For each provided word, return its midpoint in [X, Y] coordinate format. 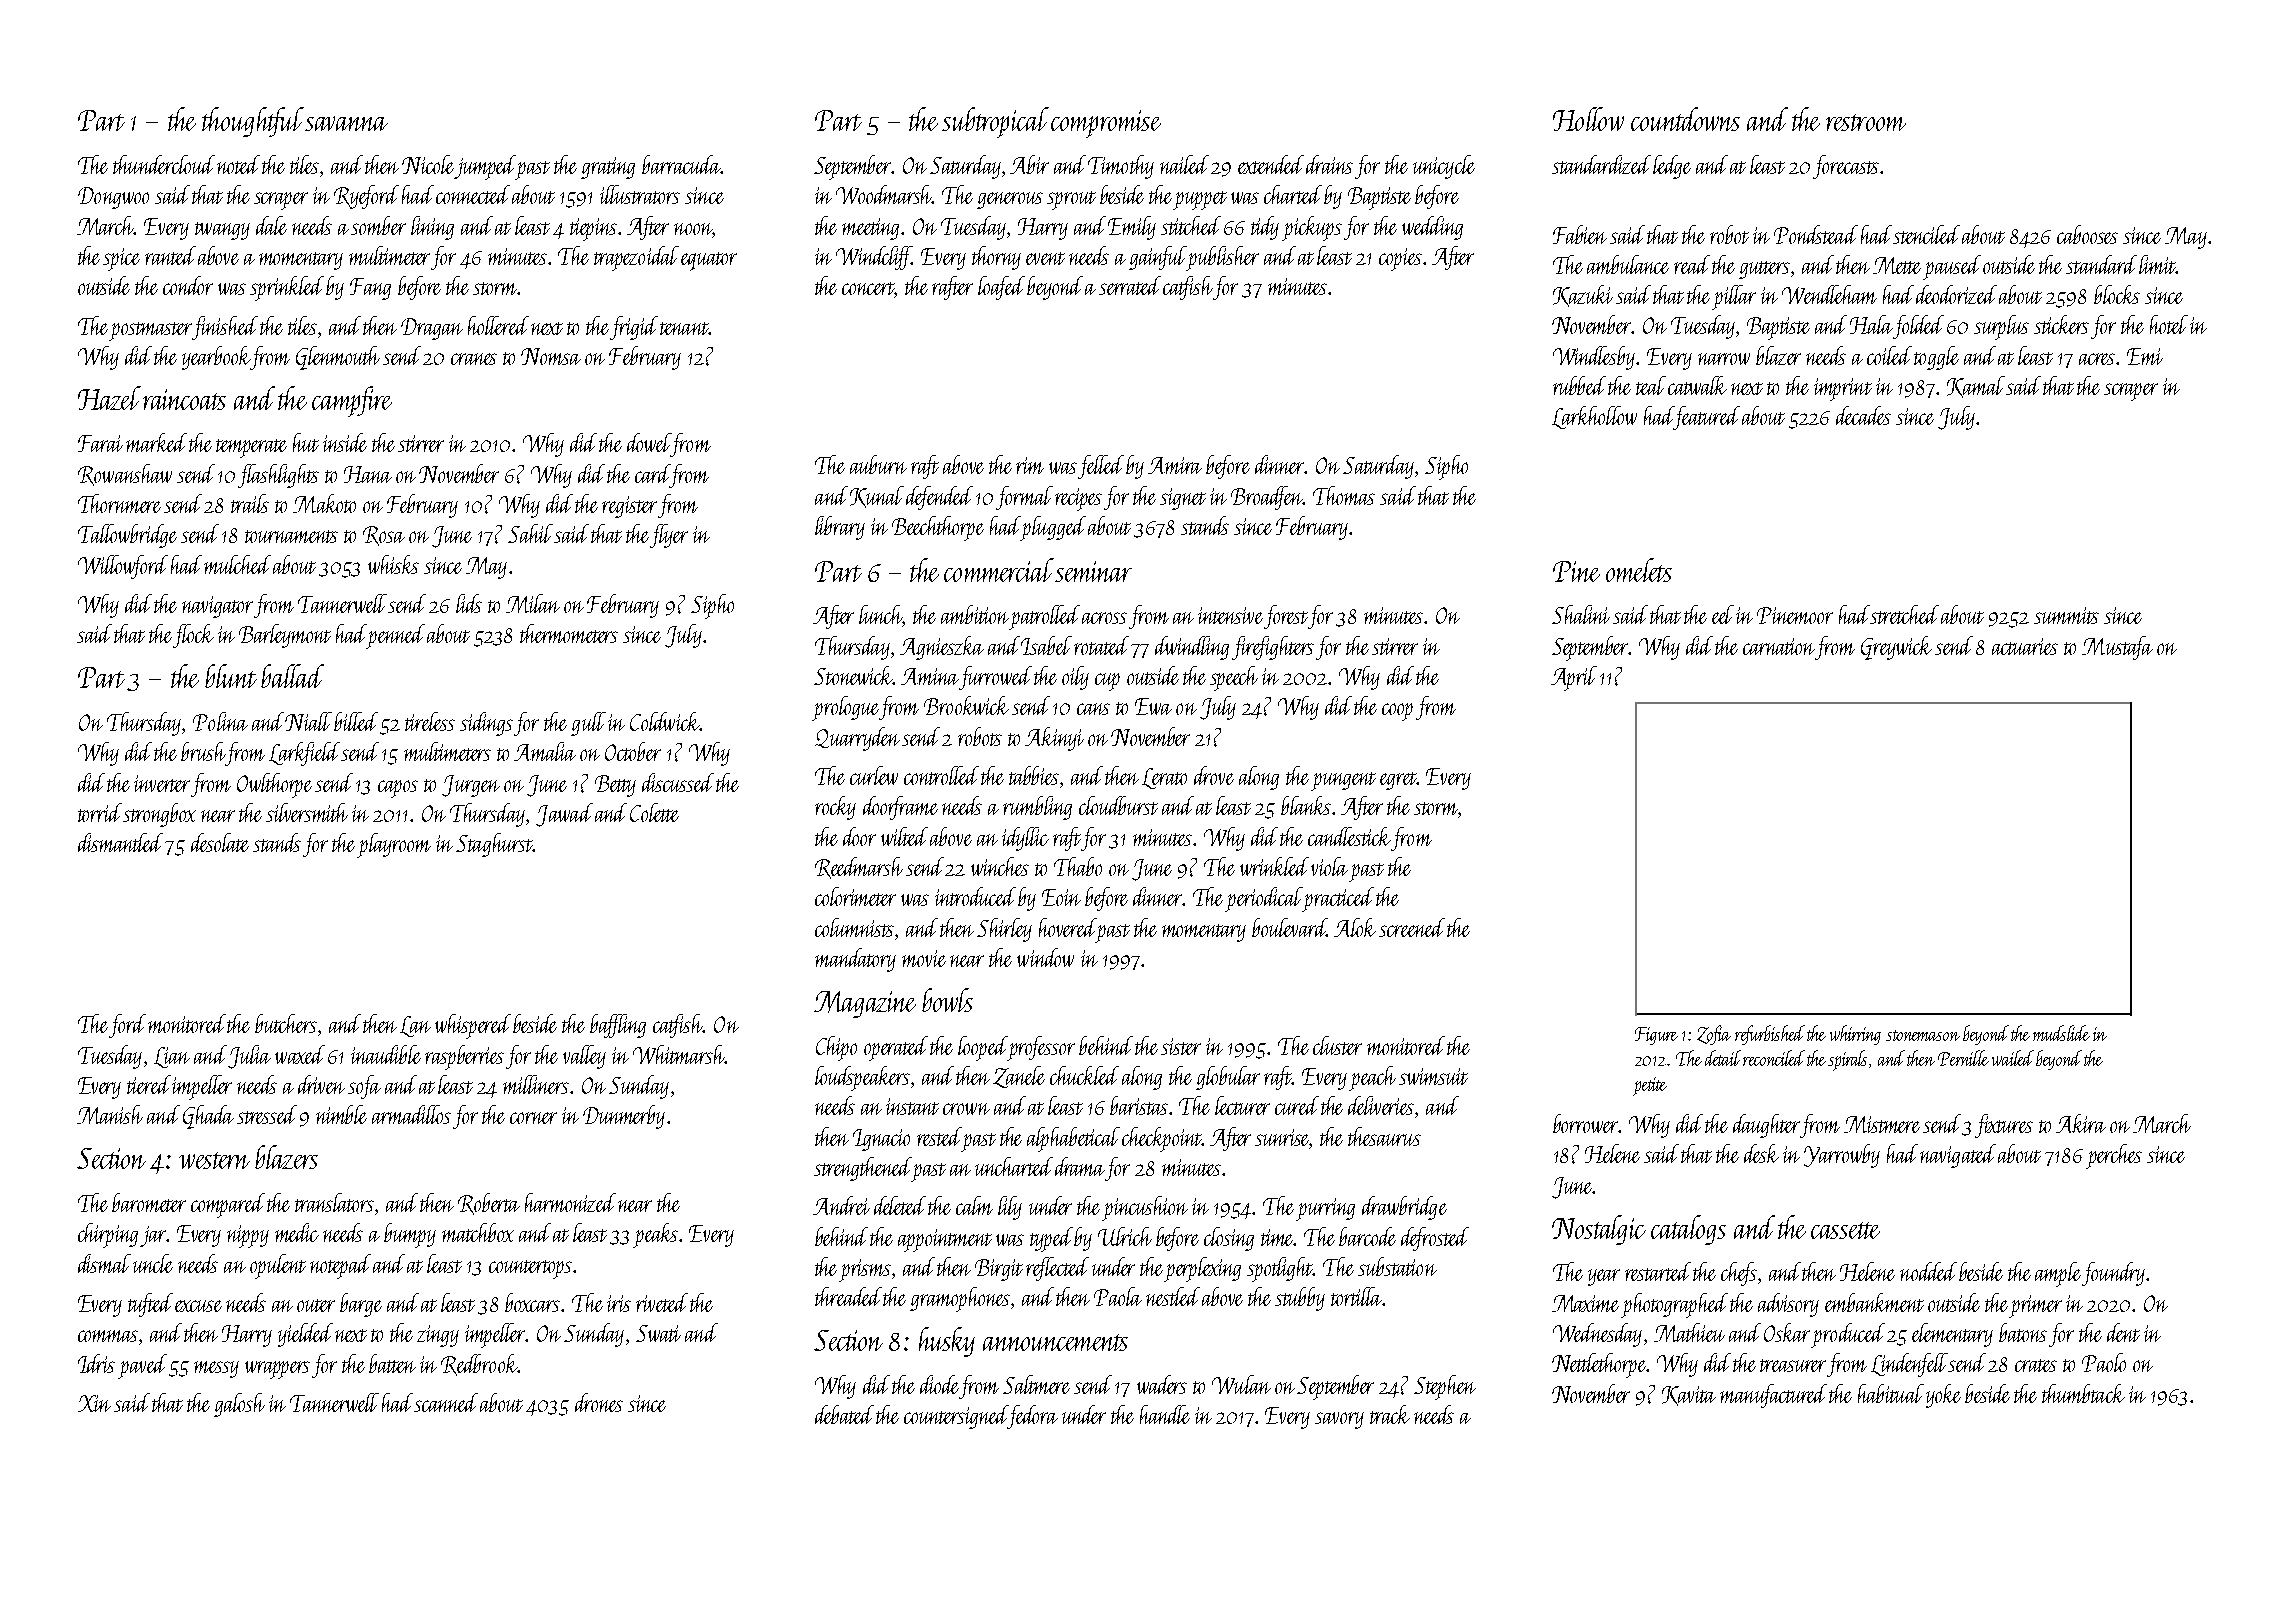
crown [966, 1109]
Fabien [1580, 234]
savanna [346, 123]
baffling [618, 1026]
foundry [2113, 1274]
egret [1398, 781]
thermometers [569, 633]
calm [974, 1205]
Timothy [1121, 167]
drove [1214, 775]
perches [2114, 1156]
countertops [530, 1269]
